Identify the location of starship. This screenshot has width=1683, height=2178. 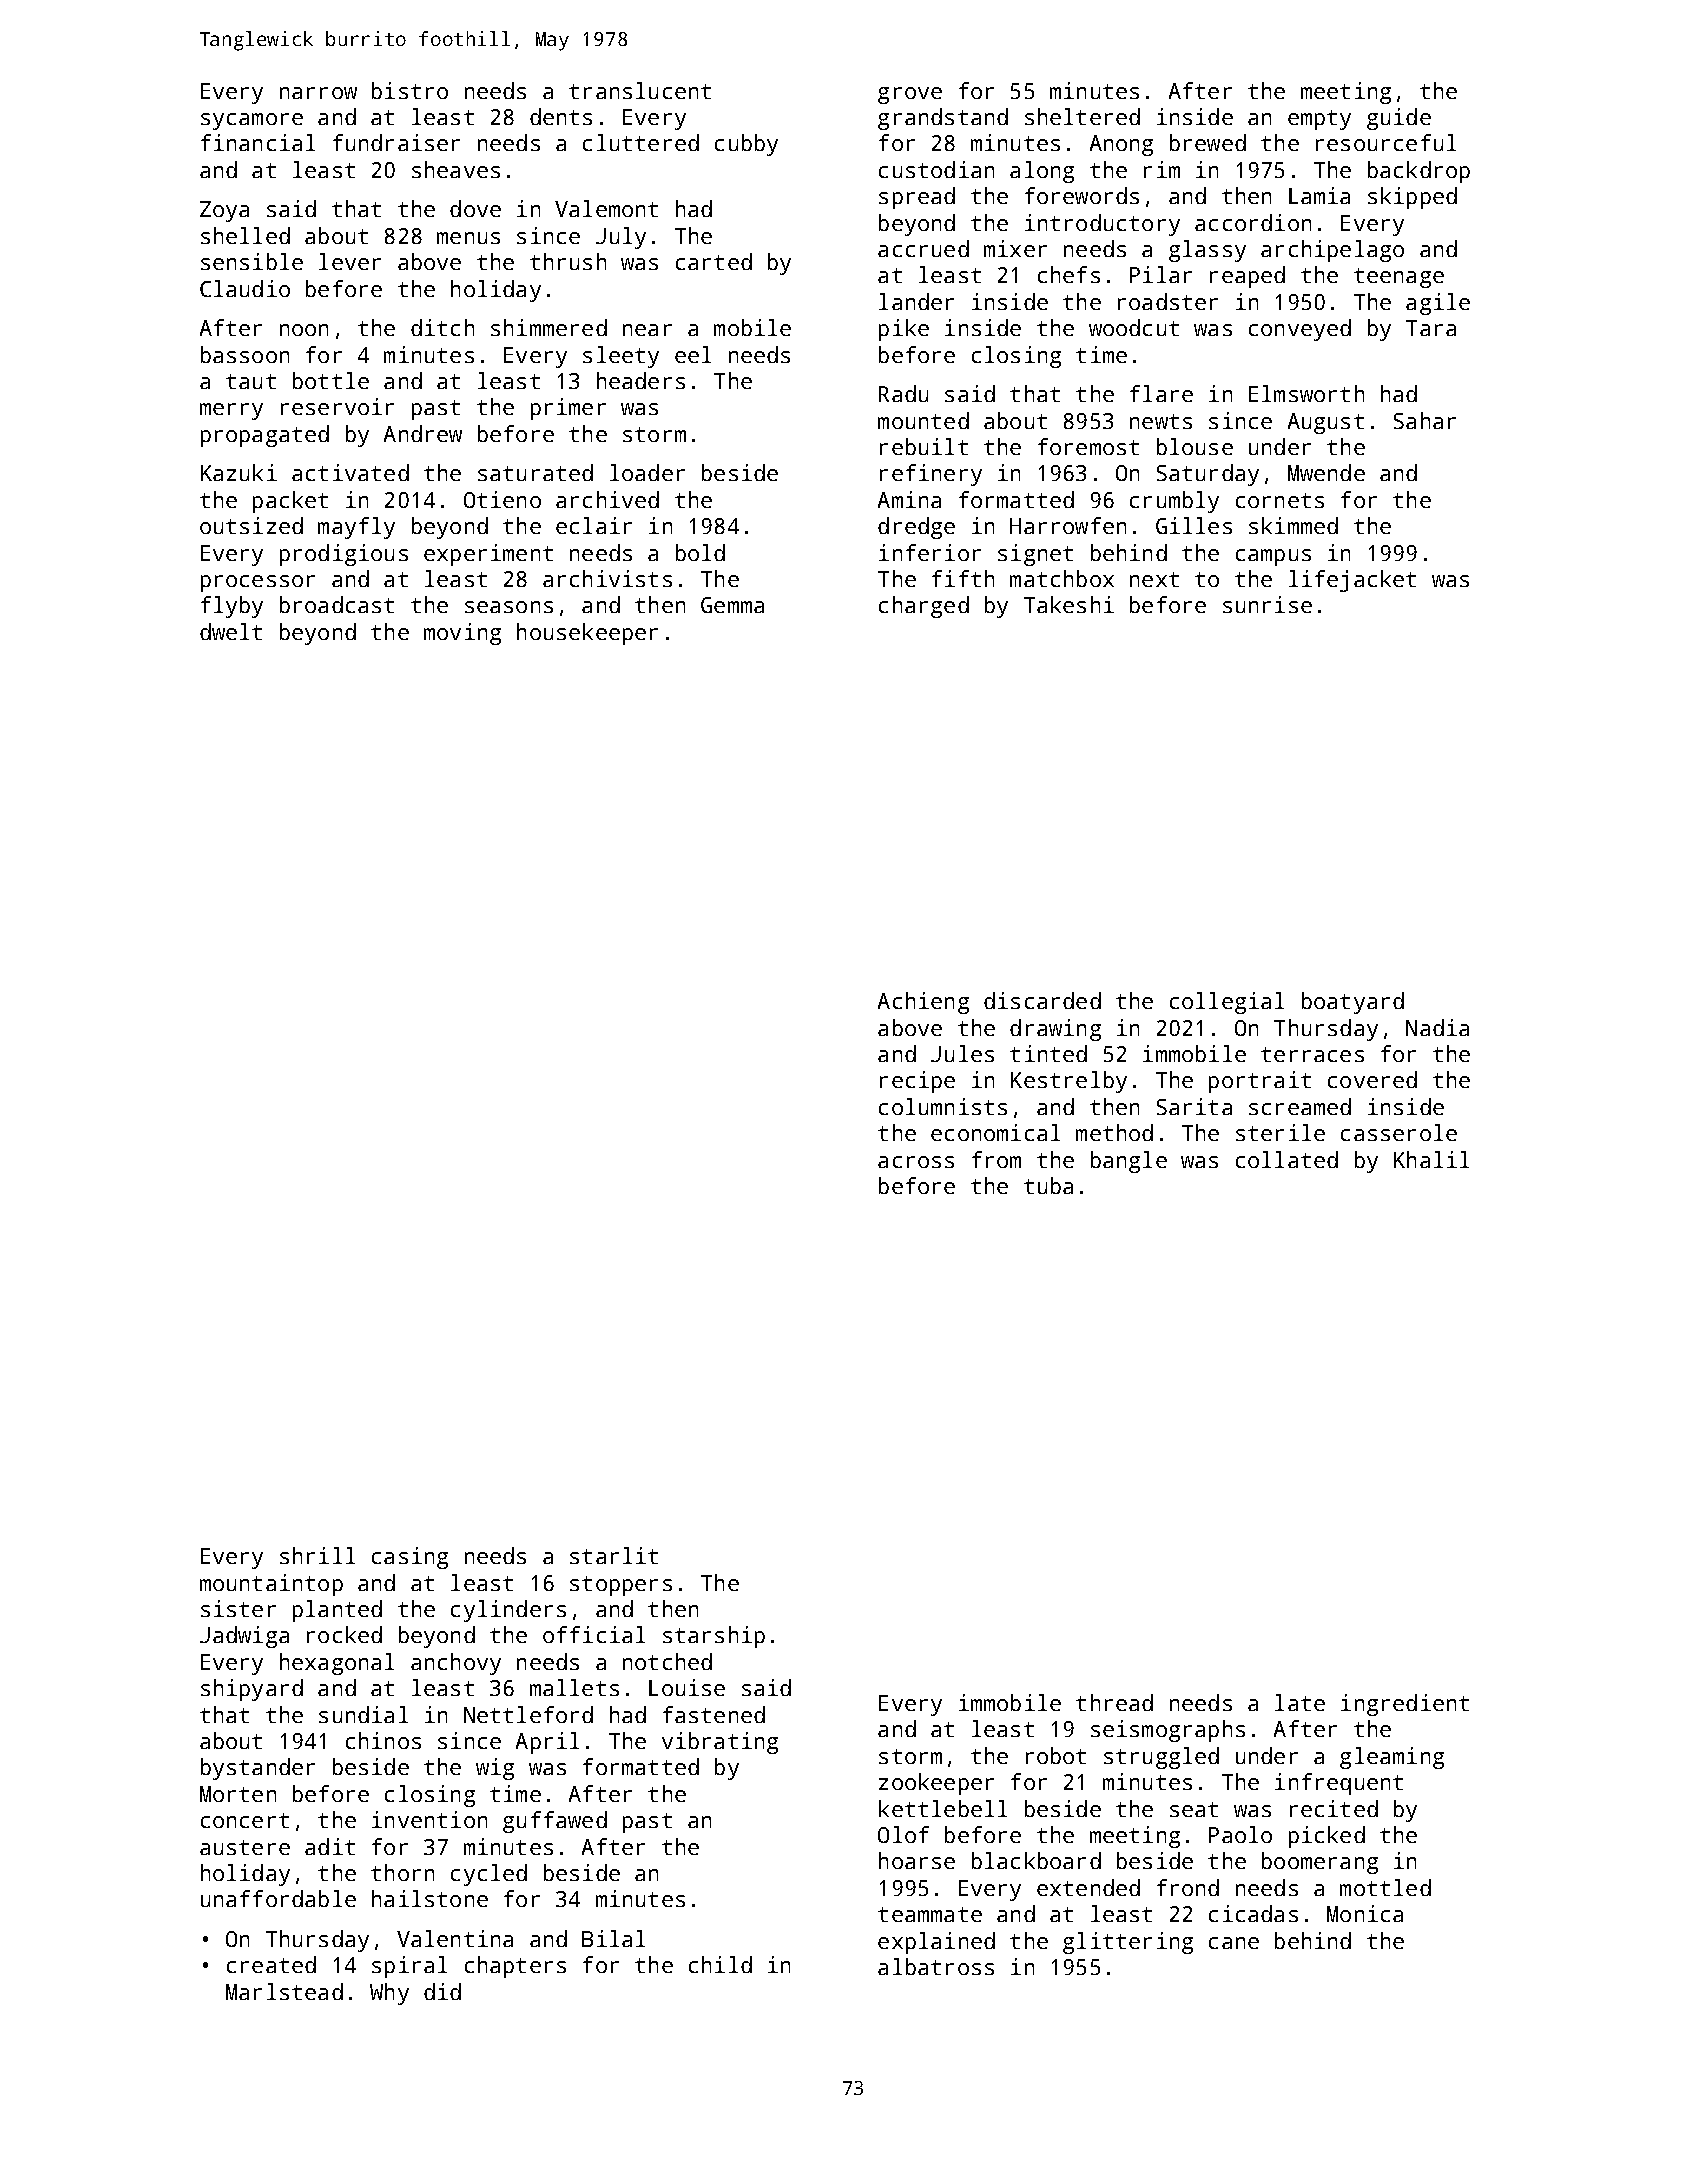
(714, 1637).
